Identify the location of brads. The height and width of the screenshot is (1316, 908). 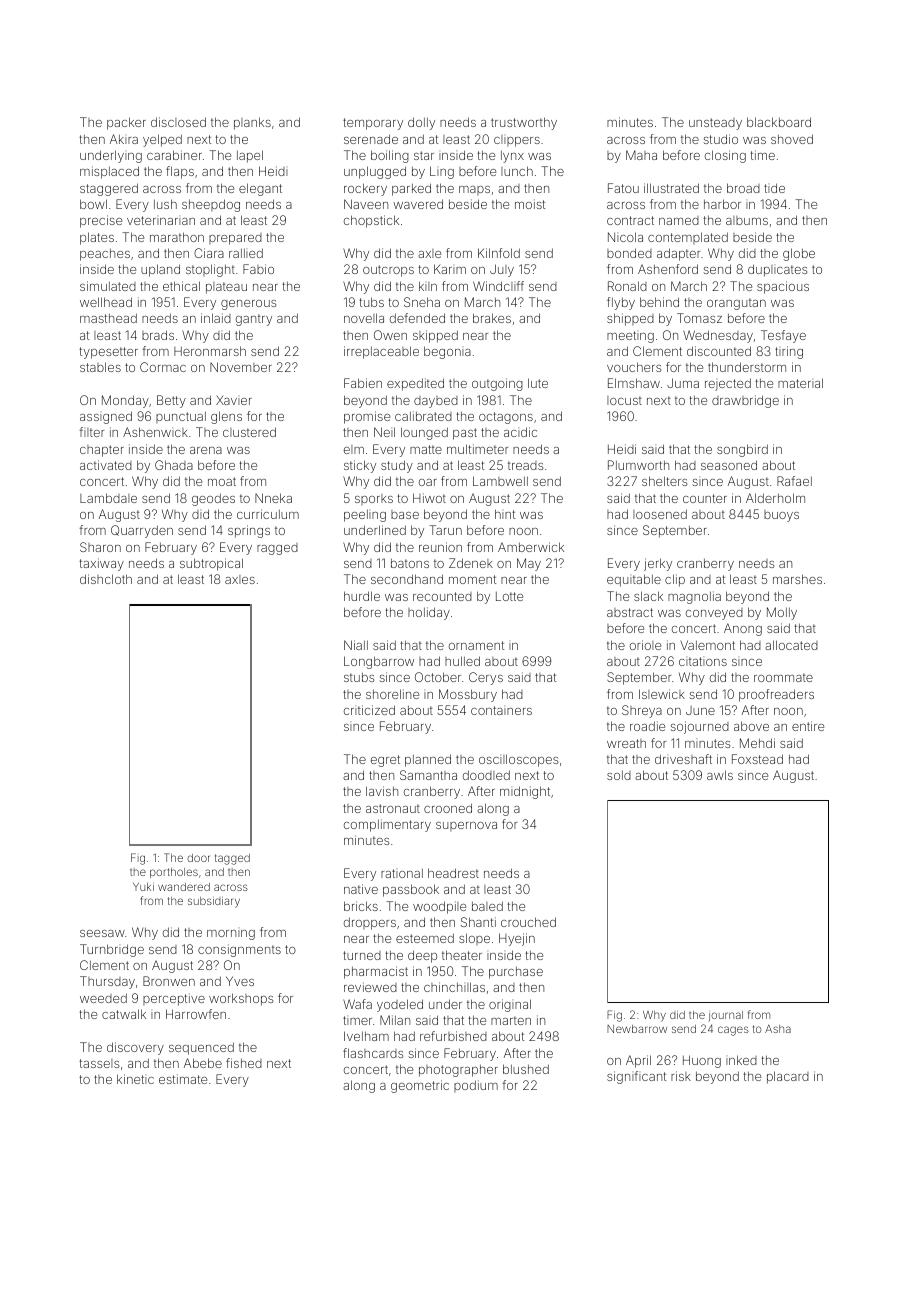
(158, 335).
